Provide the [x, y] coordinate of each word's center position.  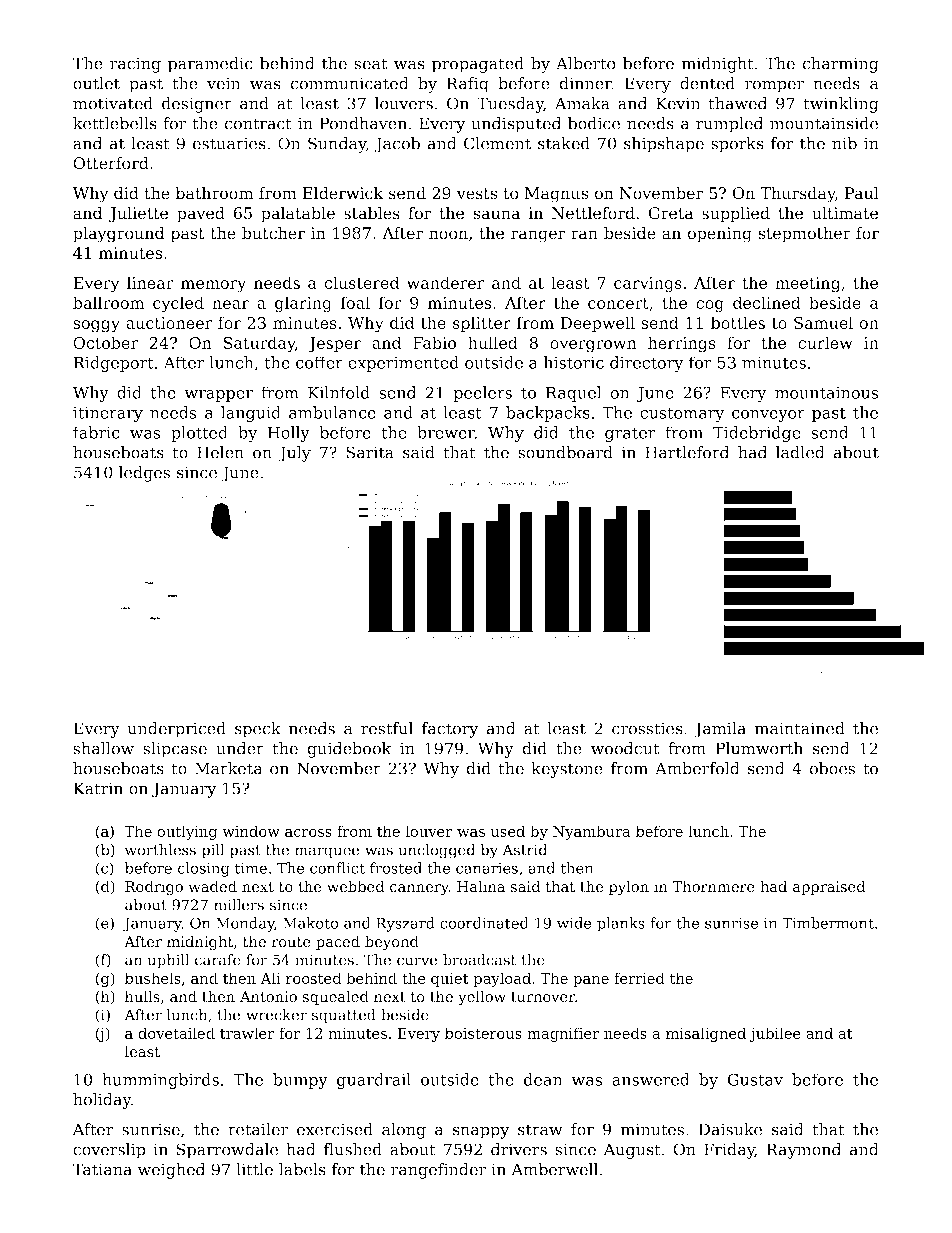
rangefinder [438, 1171]
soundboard [565, 452]
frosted [396, 868]
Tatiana [102, 1169]
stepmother [804, 234]
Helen [220, 452]
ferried [639, 978]
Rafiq [468, 85]
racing [135, 65]
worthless [160, 850]
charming [840, 65]
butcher [273, 233]
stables [372, 213]
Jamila [720, 730]
